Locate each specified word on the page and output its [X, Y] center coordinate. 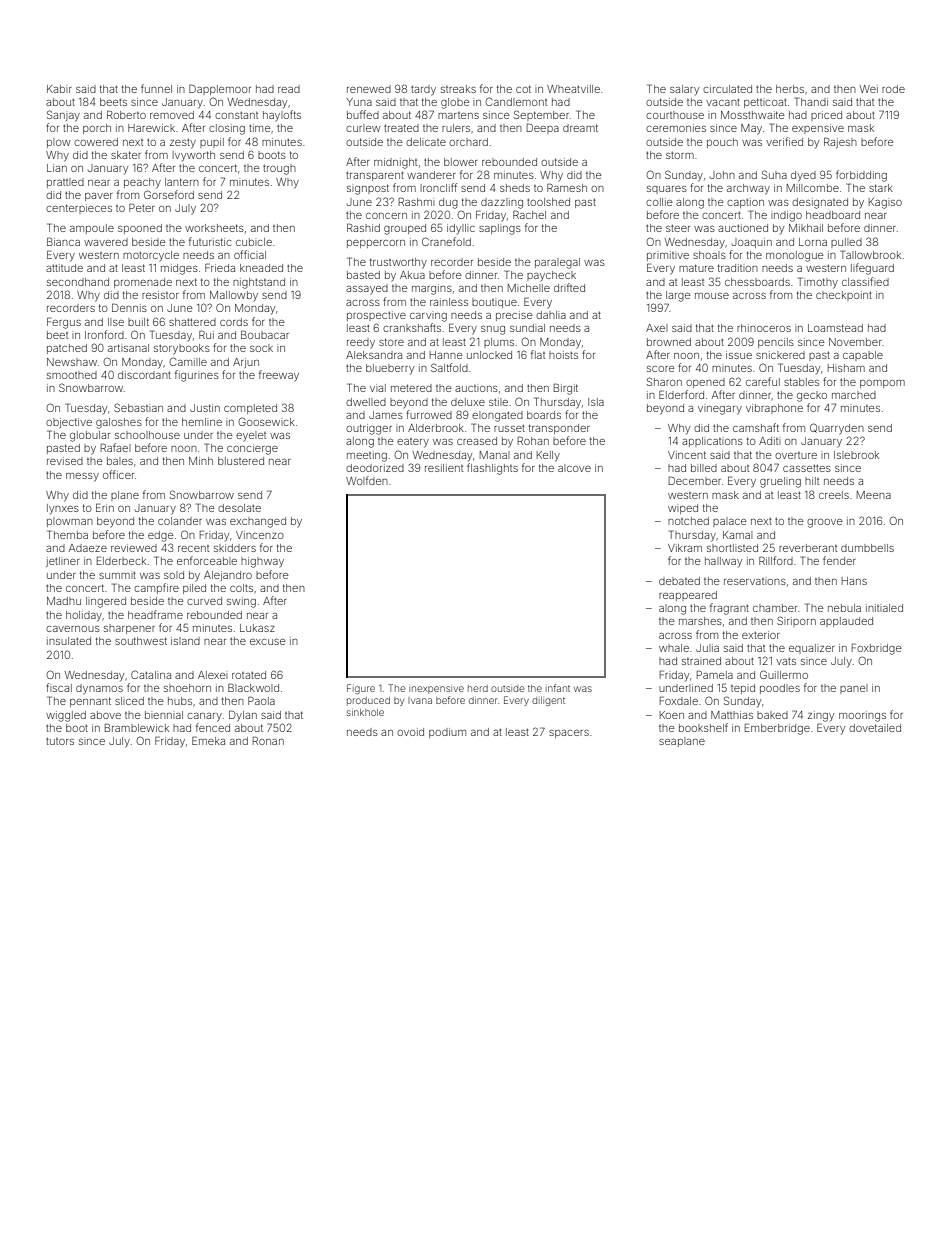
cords [234, 322]
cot [523, 89]
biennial [164, 715]
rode [893, 89]
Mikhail [806, 228]
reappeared [688, 596]
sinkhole [365, 712]
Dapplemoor [220, 89]
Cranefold [446, 241]
